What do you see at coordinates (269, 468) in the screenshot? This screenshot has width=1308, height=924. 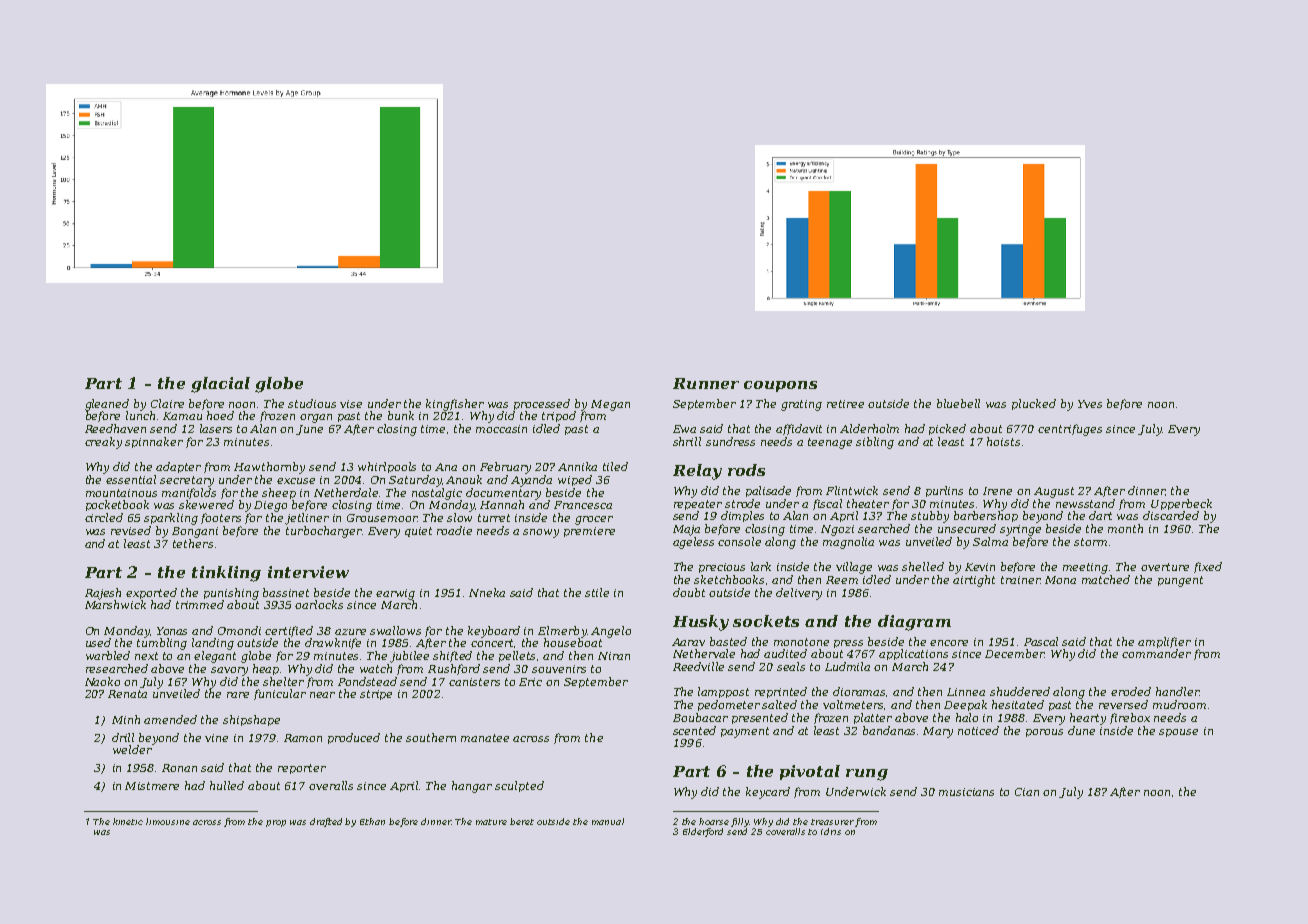 I see `Hawthornby` at bounding box center [269, 468].
